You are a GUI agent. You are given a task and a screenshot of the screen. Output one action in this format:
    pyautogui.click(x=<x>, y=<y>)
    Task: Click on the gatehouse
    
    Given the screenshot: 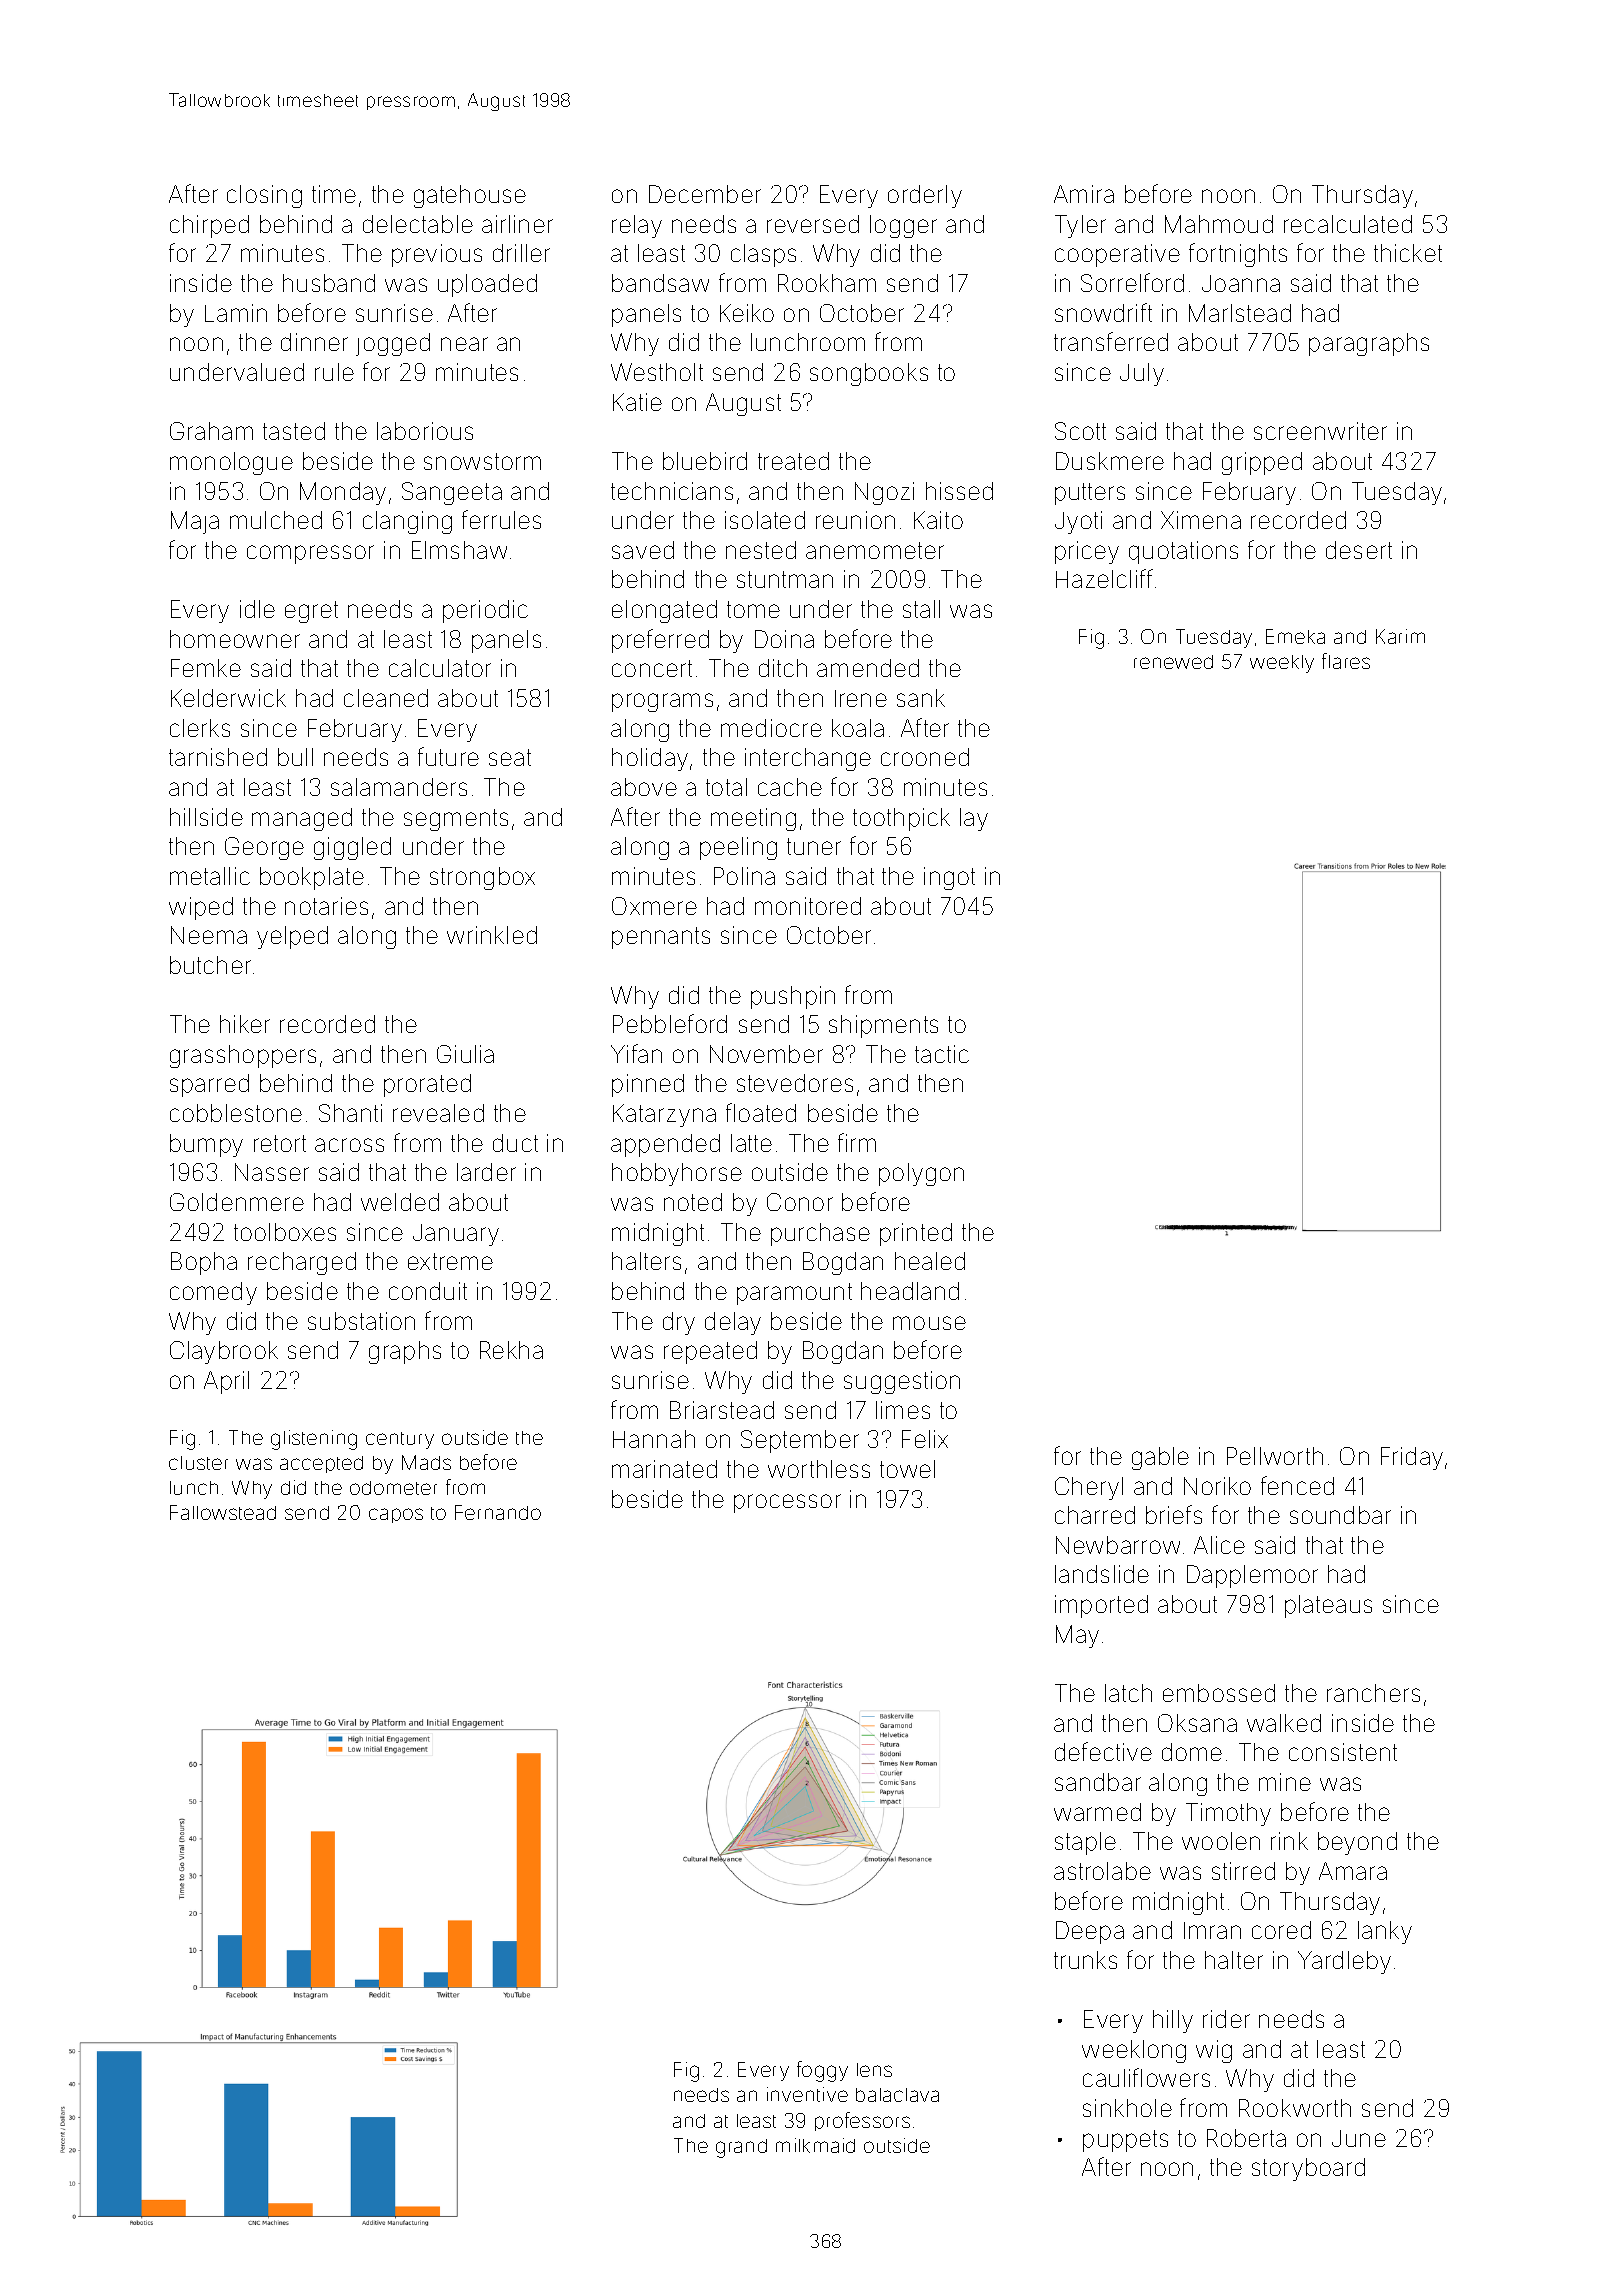 What is the action you would take?
    pyautogui.click(x=470, y=196)
